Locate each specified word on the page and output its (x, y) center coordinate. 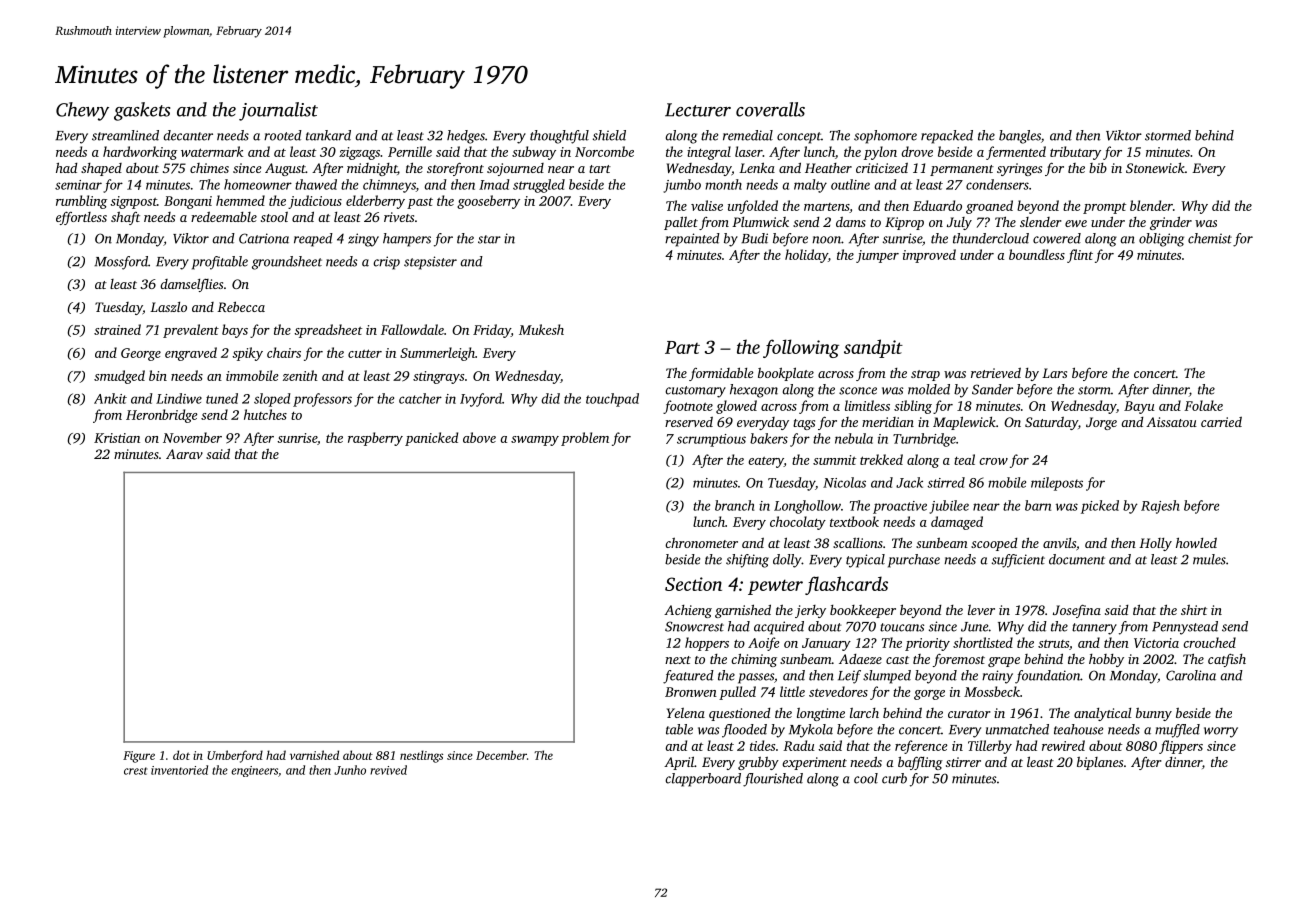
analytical (1102, 714)
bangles (1020, 137)
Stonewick (1155, 168)
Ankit (110, 398)
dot (181, 755)
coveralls (770, 109)
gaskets (142, 111)
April (679, 763)
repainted (692, 240)
